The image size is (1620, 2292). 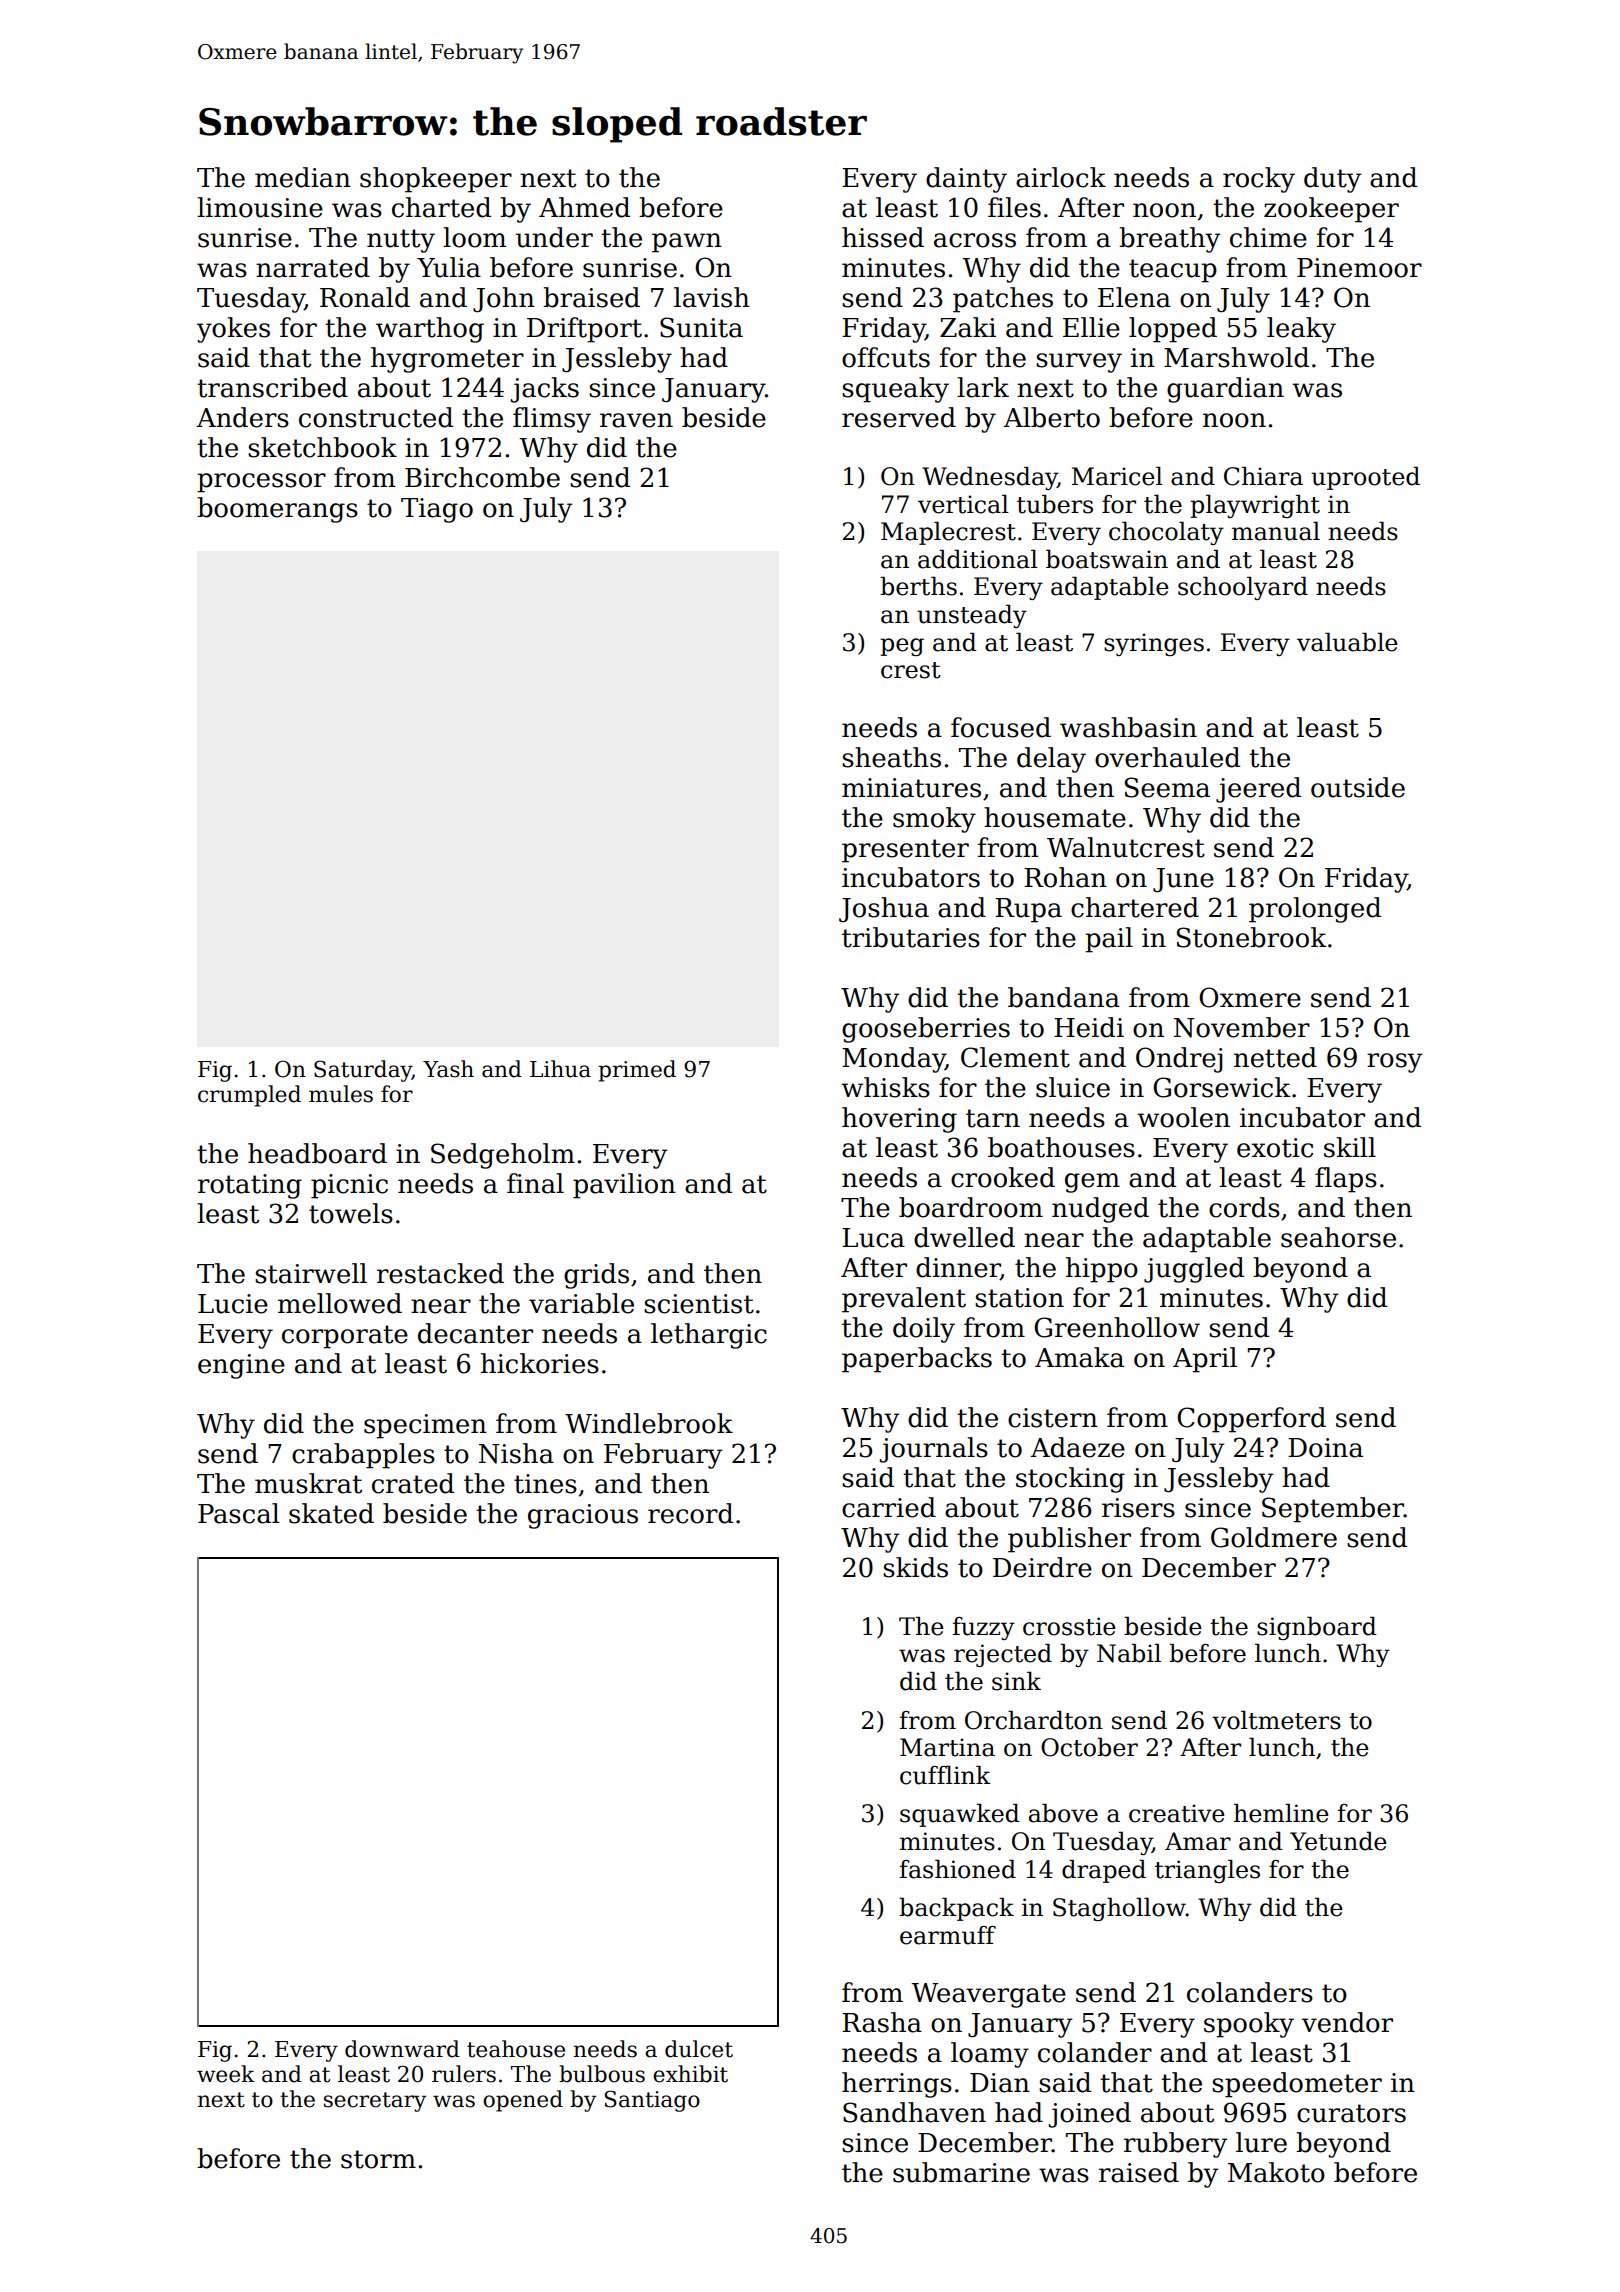 What do you see at coordinates (904, 1300) in the page?
I see `prevalent` at bounding box center [904, 1300].
